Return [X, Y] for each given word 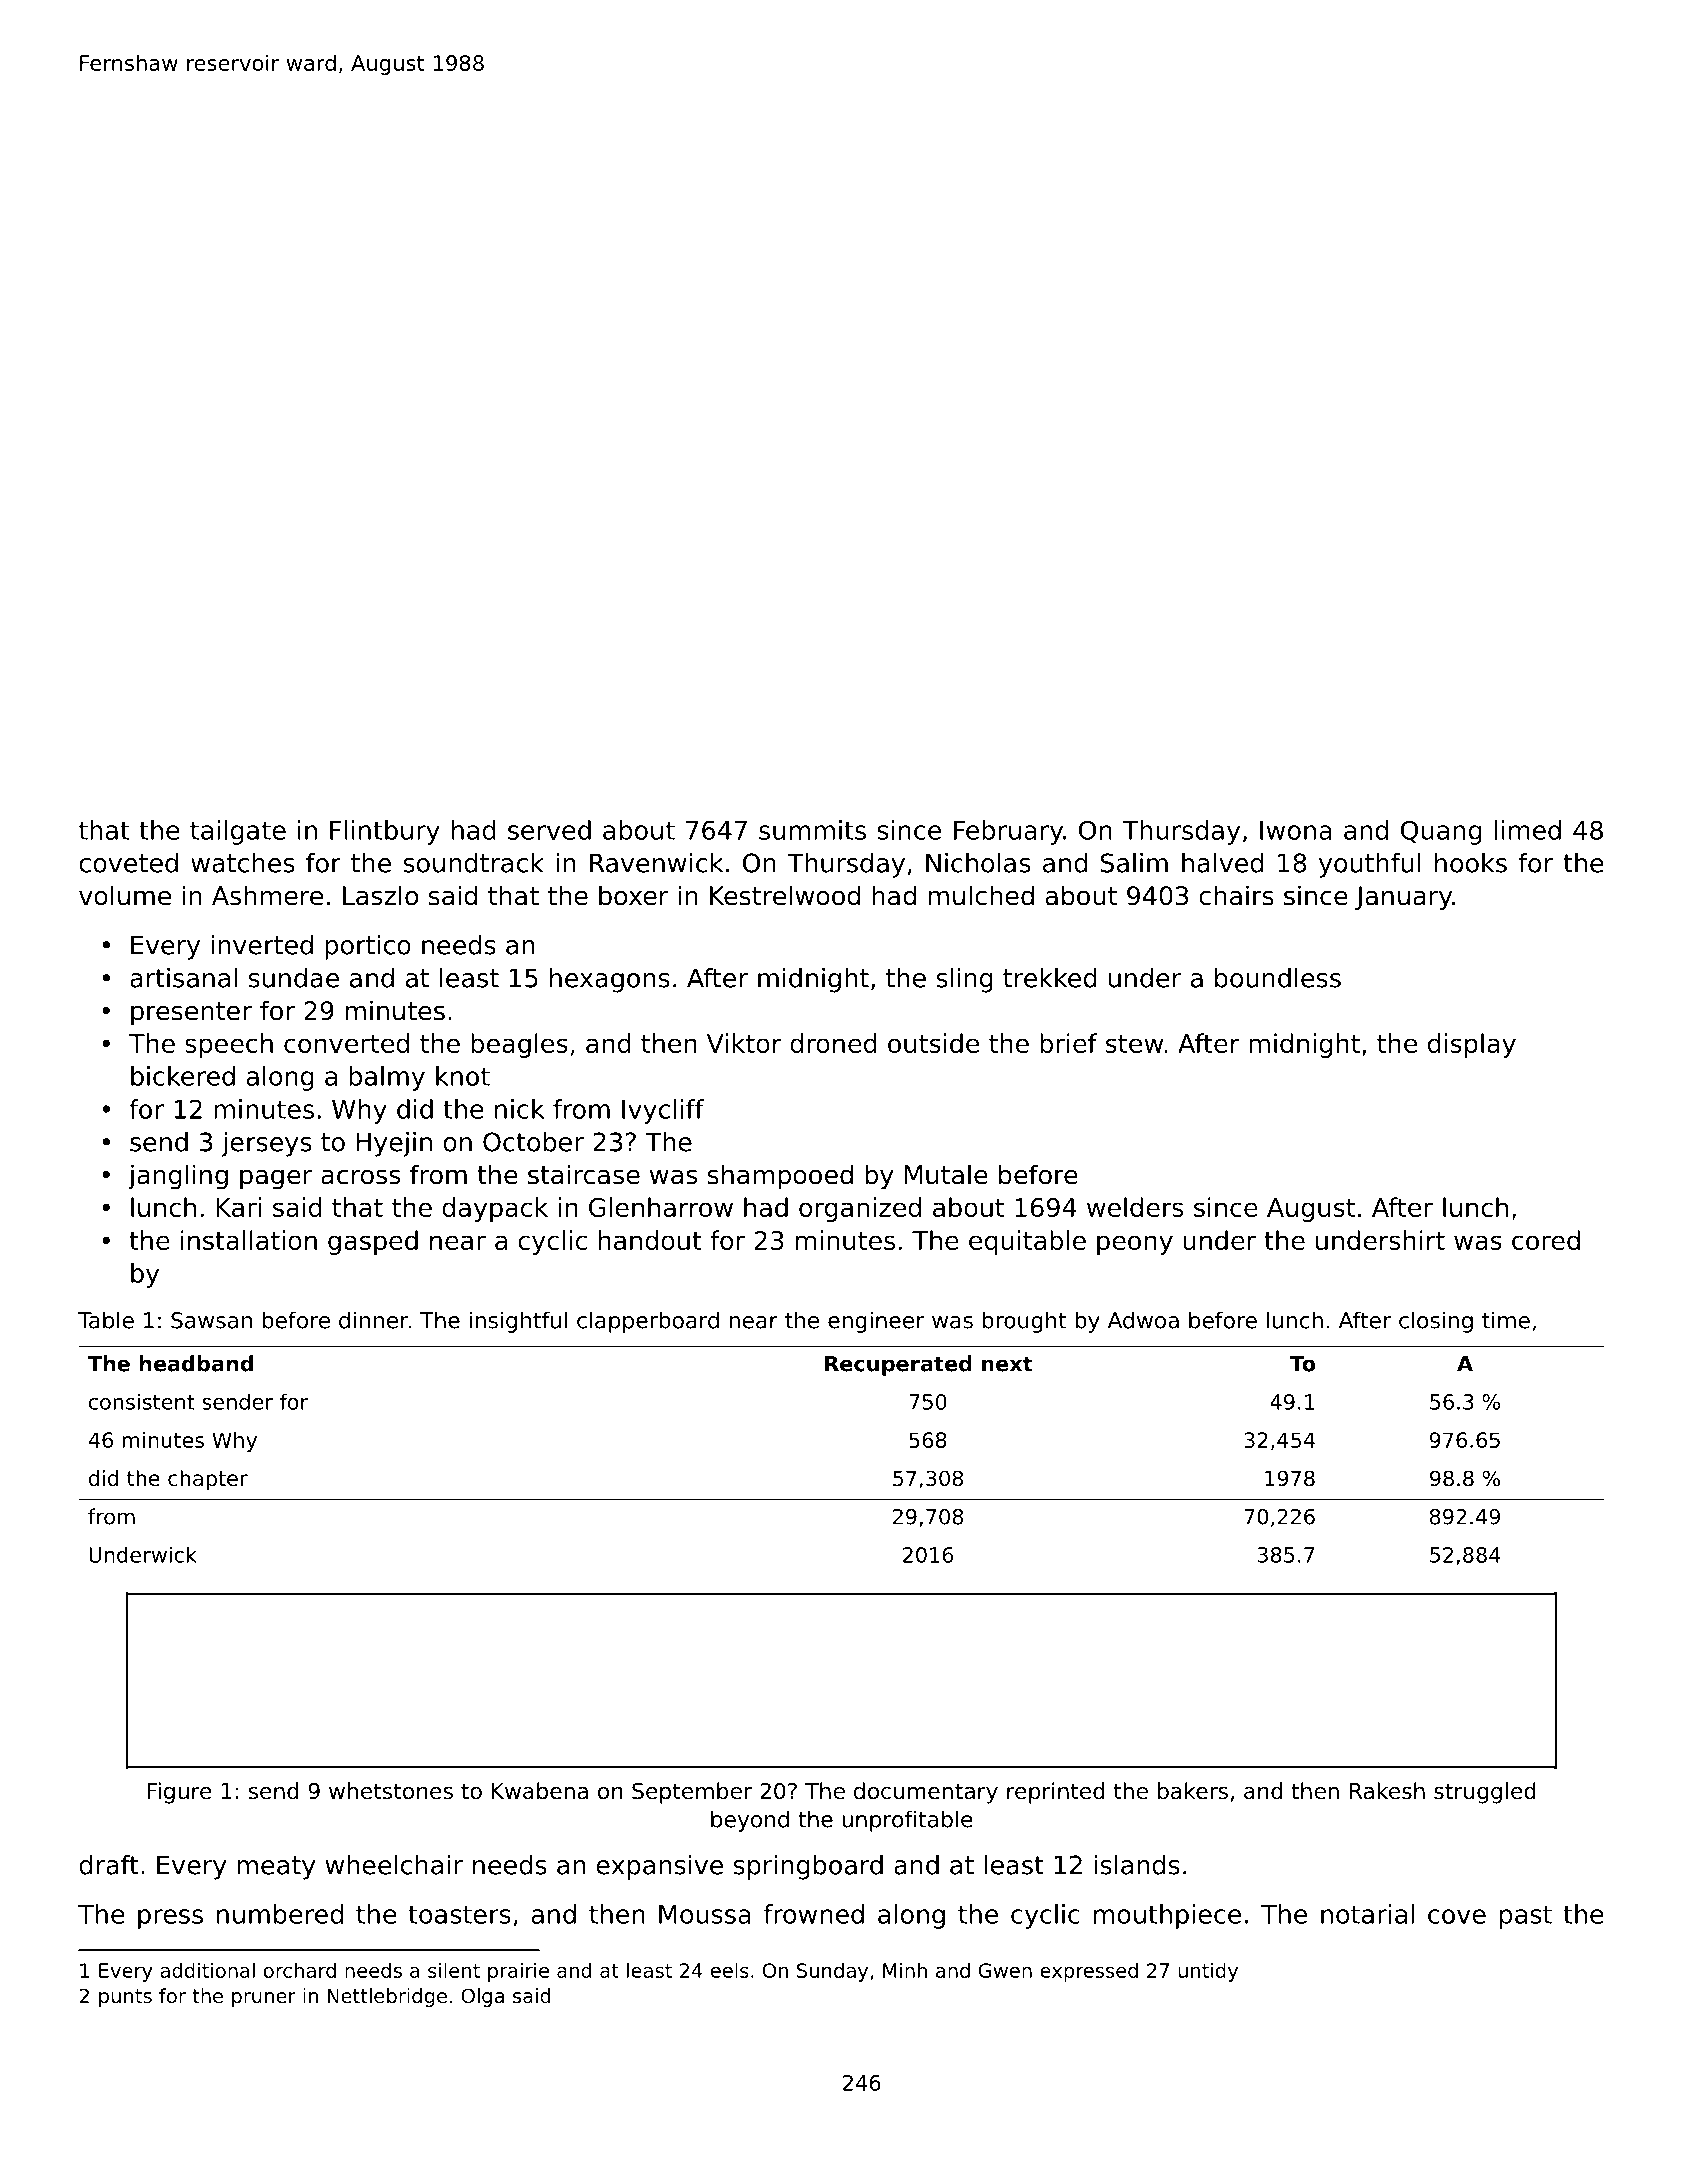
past [1526, 1917]
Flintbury [385, 832]
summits [812, 830]
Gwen [1005, 1970]
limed [1528, 830]
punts [125, 1998]
